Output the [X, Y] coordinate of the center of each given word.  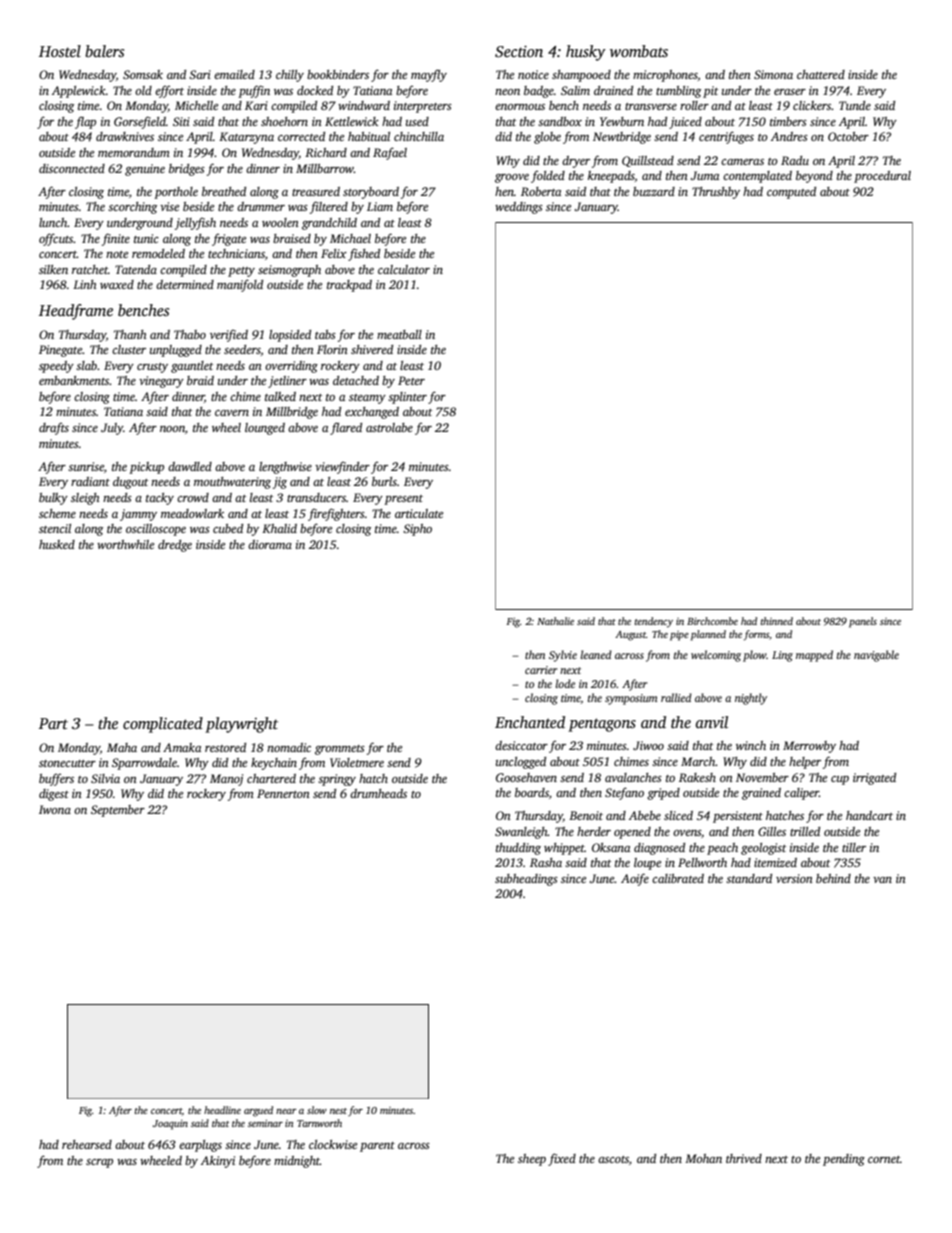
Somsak [143, 74]
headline [222, 1110]
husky [586, 53]
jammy [138, 515]
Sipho [417, 530]
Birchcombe [712, 621]
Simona [773, 74]
